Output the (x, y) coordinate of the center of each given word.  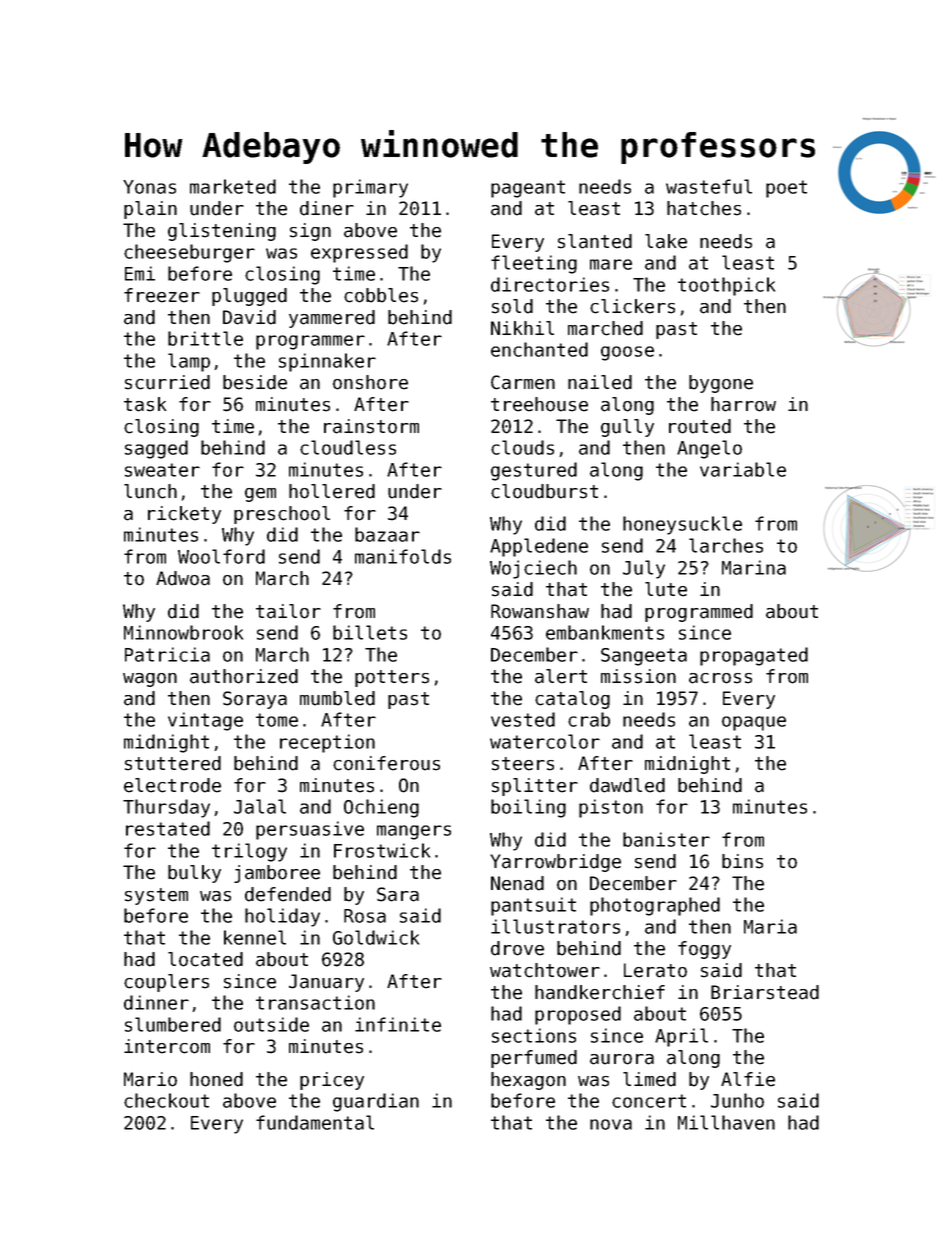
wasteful (709, 186)
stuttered (173, 763)
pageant (528, 189)
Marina (754, 567)
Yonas (149, 187)
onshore (370, 382)
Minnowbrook (183, 632)
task (145, 404)
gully (627, 428)
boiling (528, 808)
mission (638, 676)
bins (742, 861)
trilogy (249, 852)
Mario (150, 1079)
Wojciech (533, 569)
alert (561, 676)
